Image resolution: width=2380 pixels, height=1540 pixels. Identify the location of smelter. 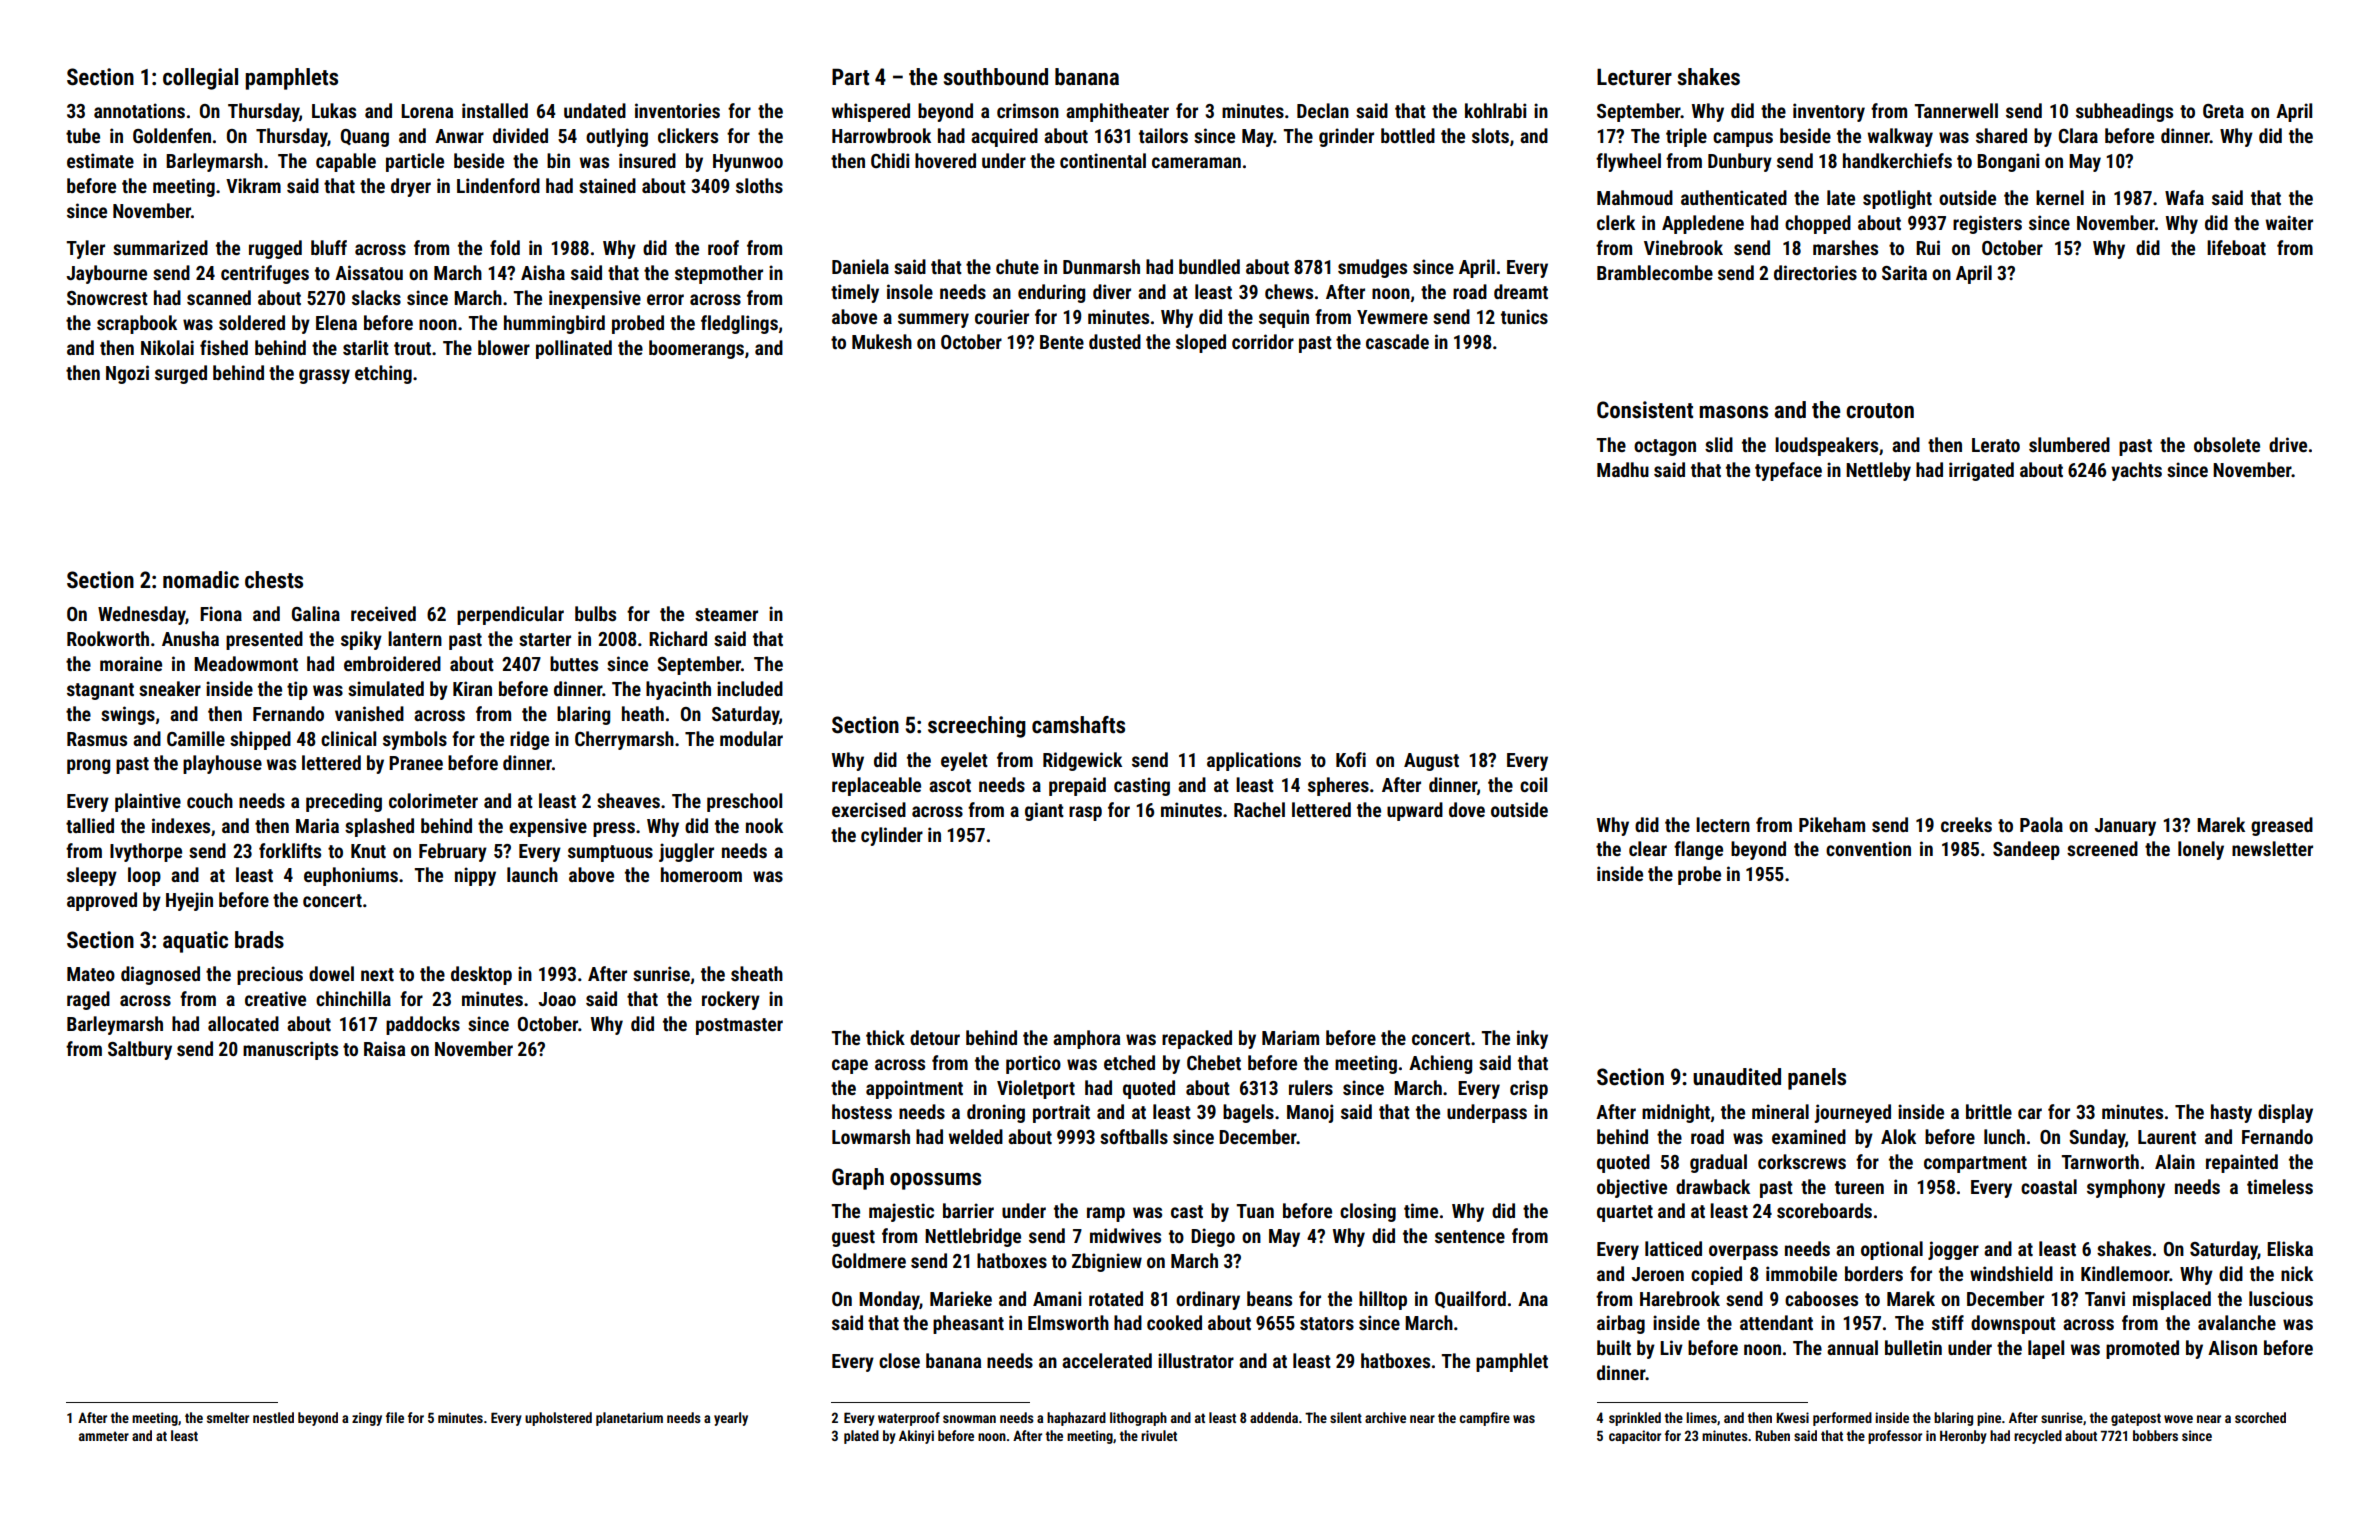
(228, 1417).
